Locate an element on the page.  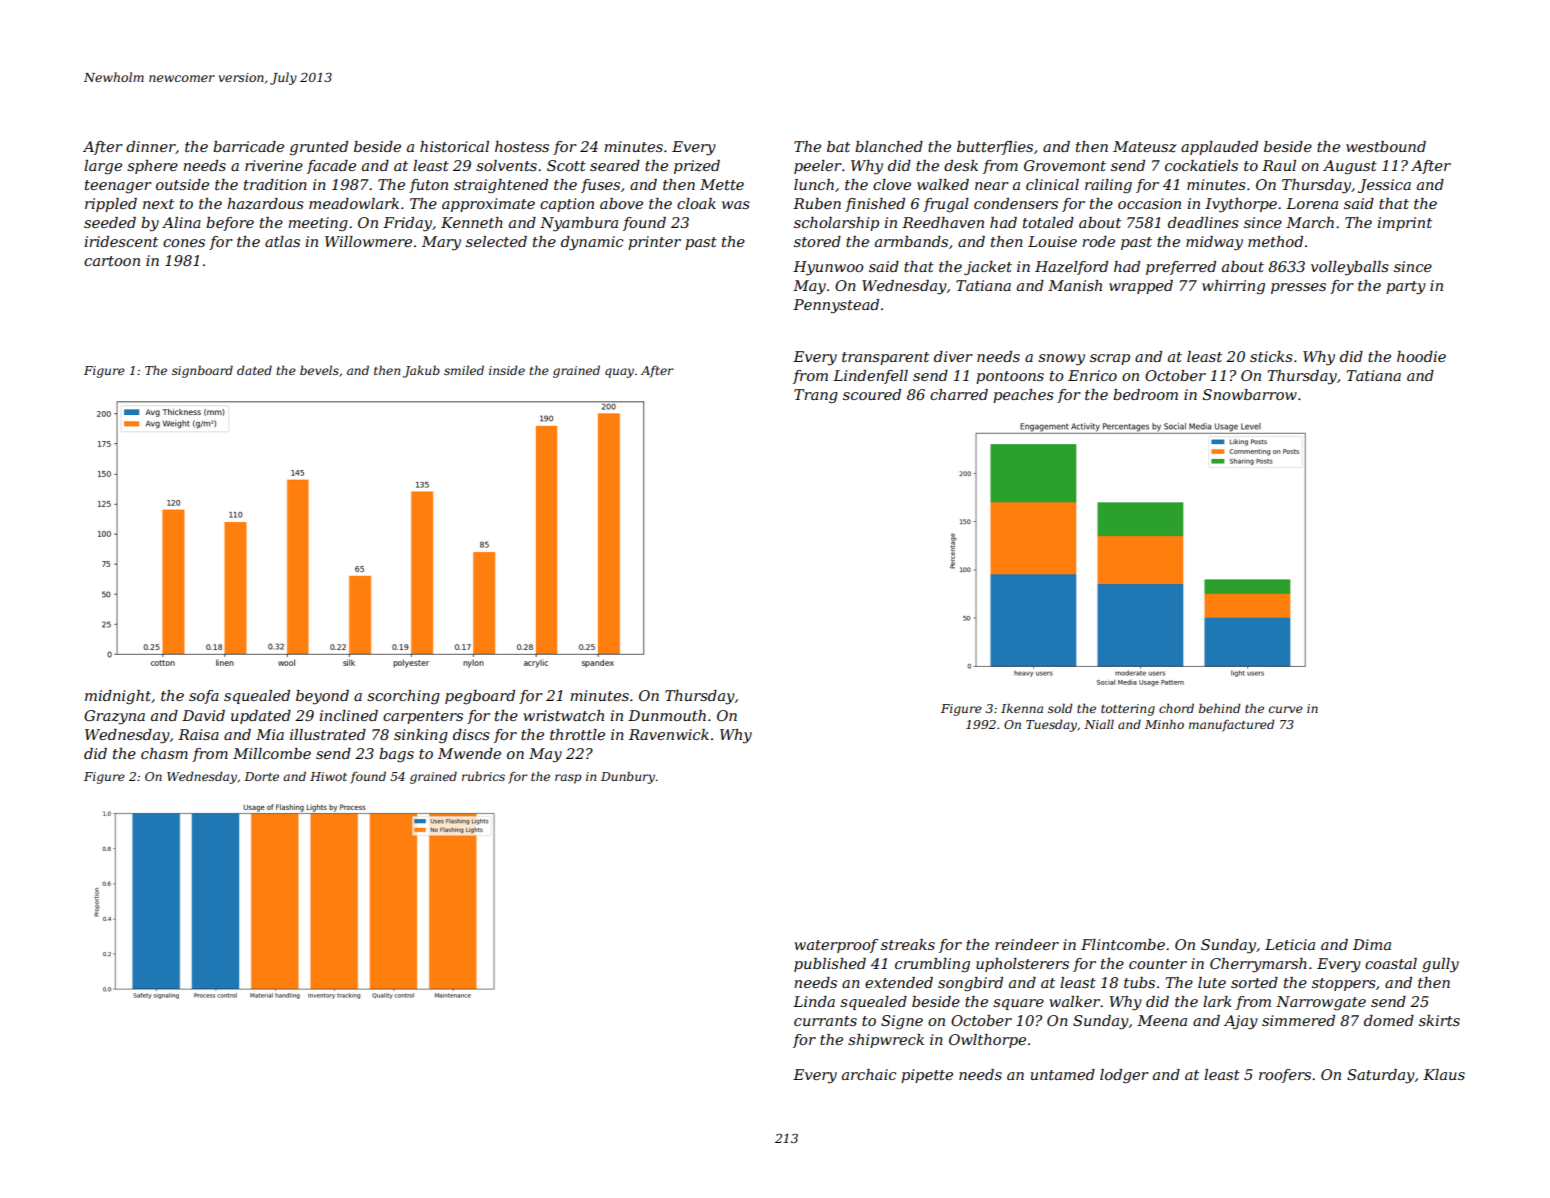
bedroom is located at coordinates (1145, 394).
